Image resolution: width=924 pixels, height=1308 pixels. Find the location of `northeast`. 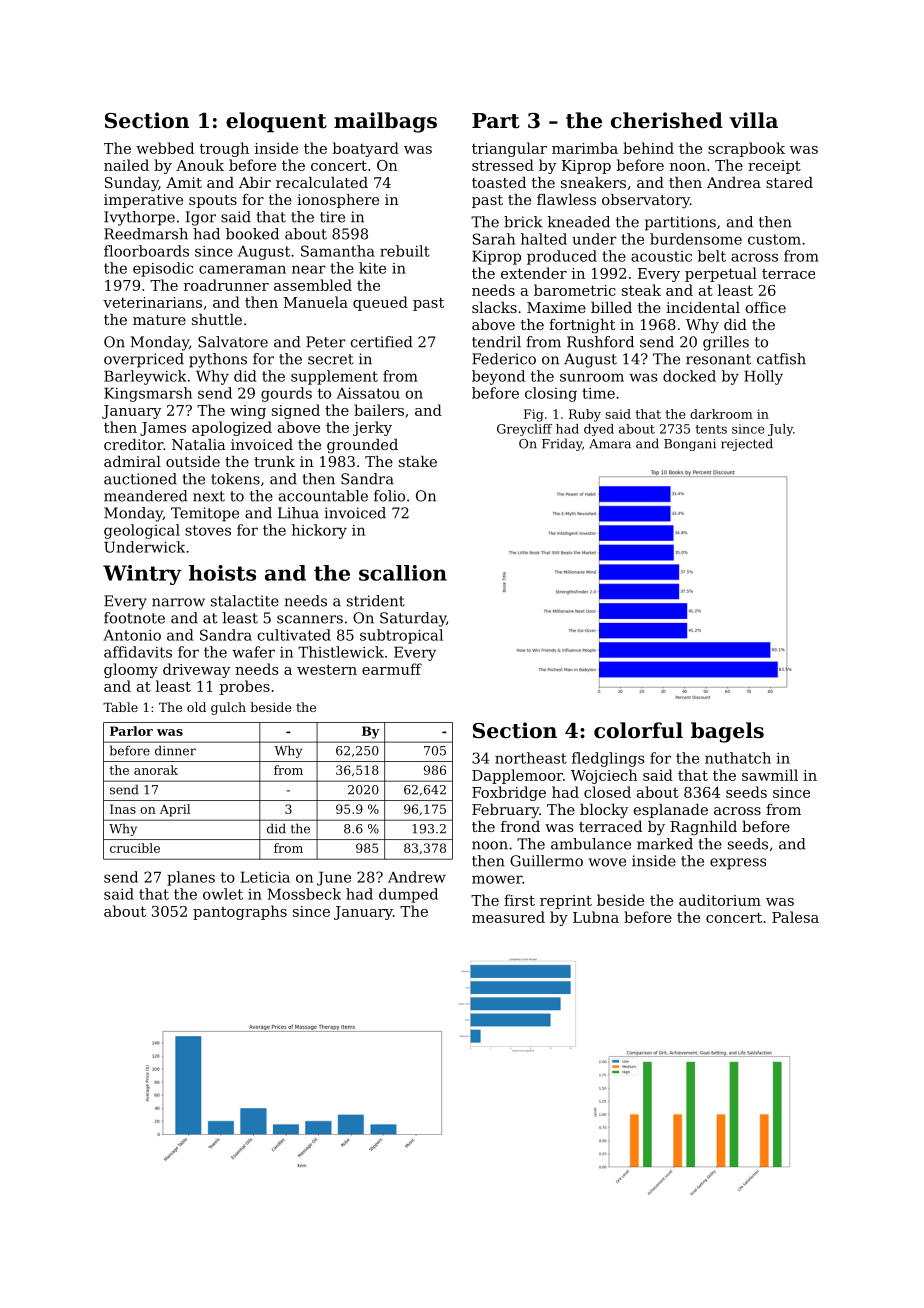

northeast is located at coordinates (531, 758).
